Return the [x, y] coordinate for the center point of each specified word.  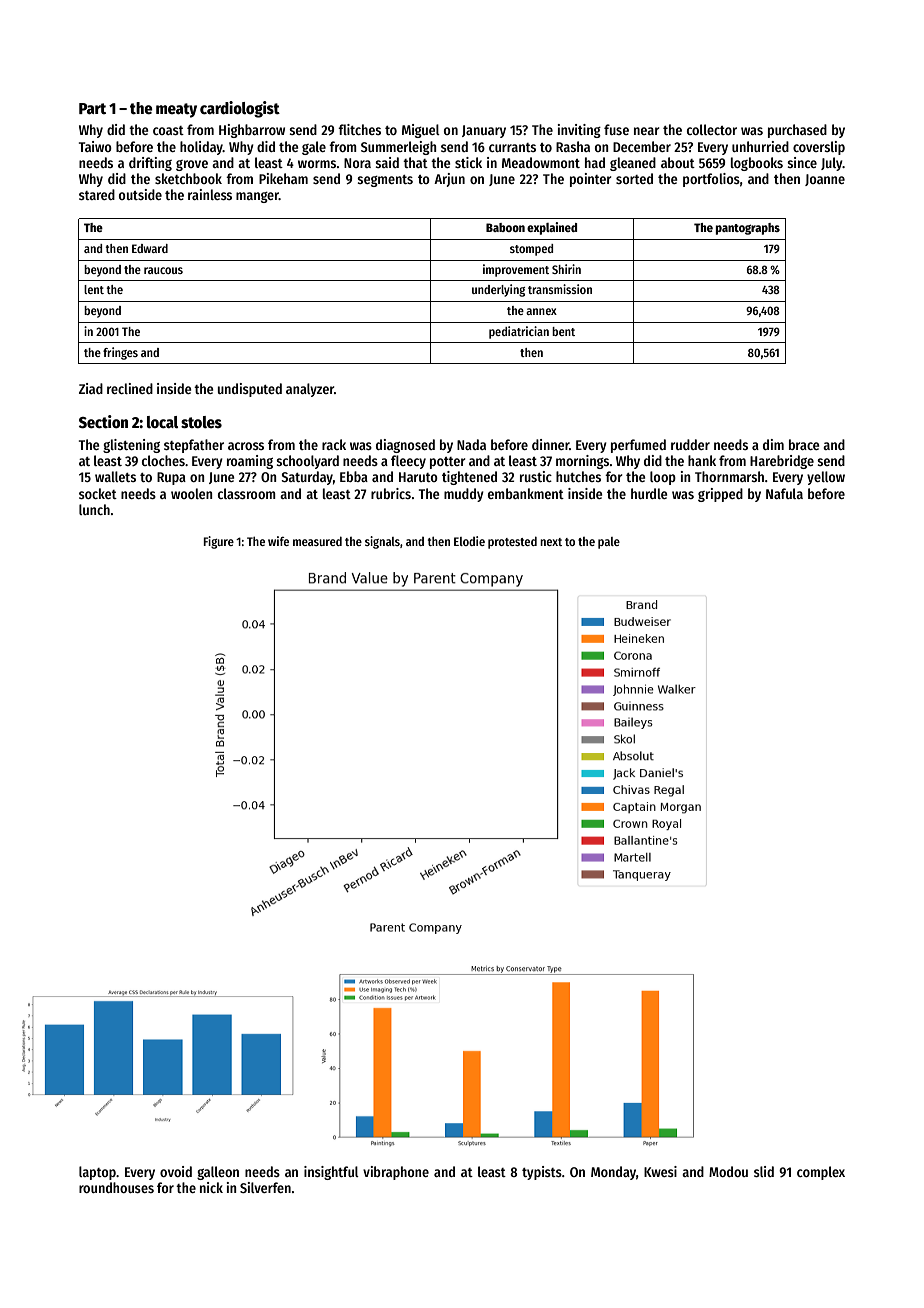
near [647, 131]
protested [512, 542]
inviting [579, 131]
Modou [728, 1171]
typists [542, 1173]
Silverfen [265, 1187]
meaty [176, 110]
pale [609, 543]
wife [278, 541]
